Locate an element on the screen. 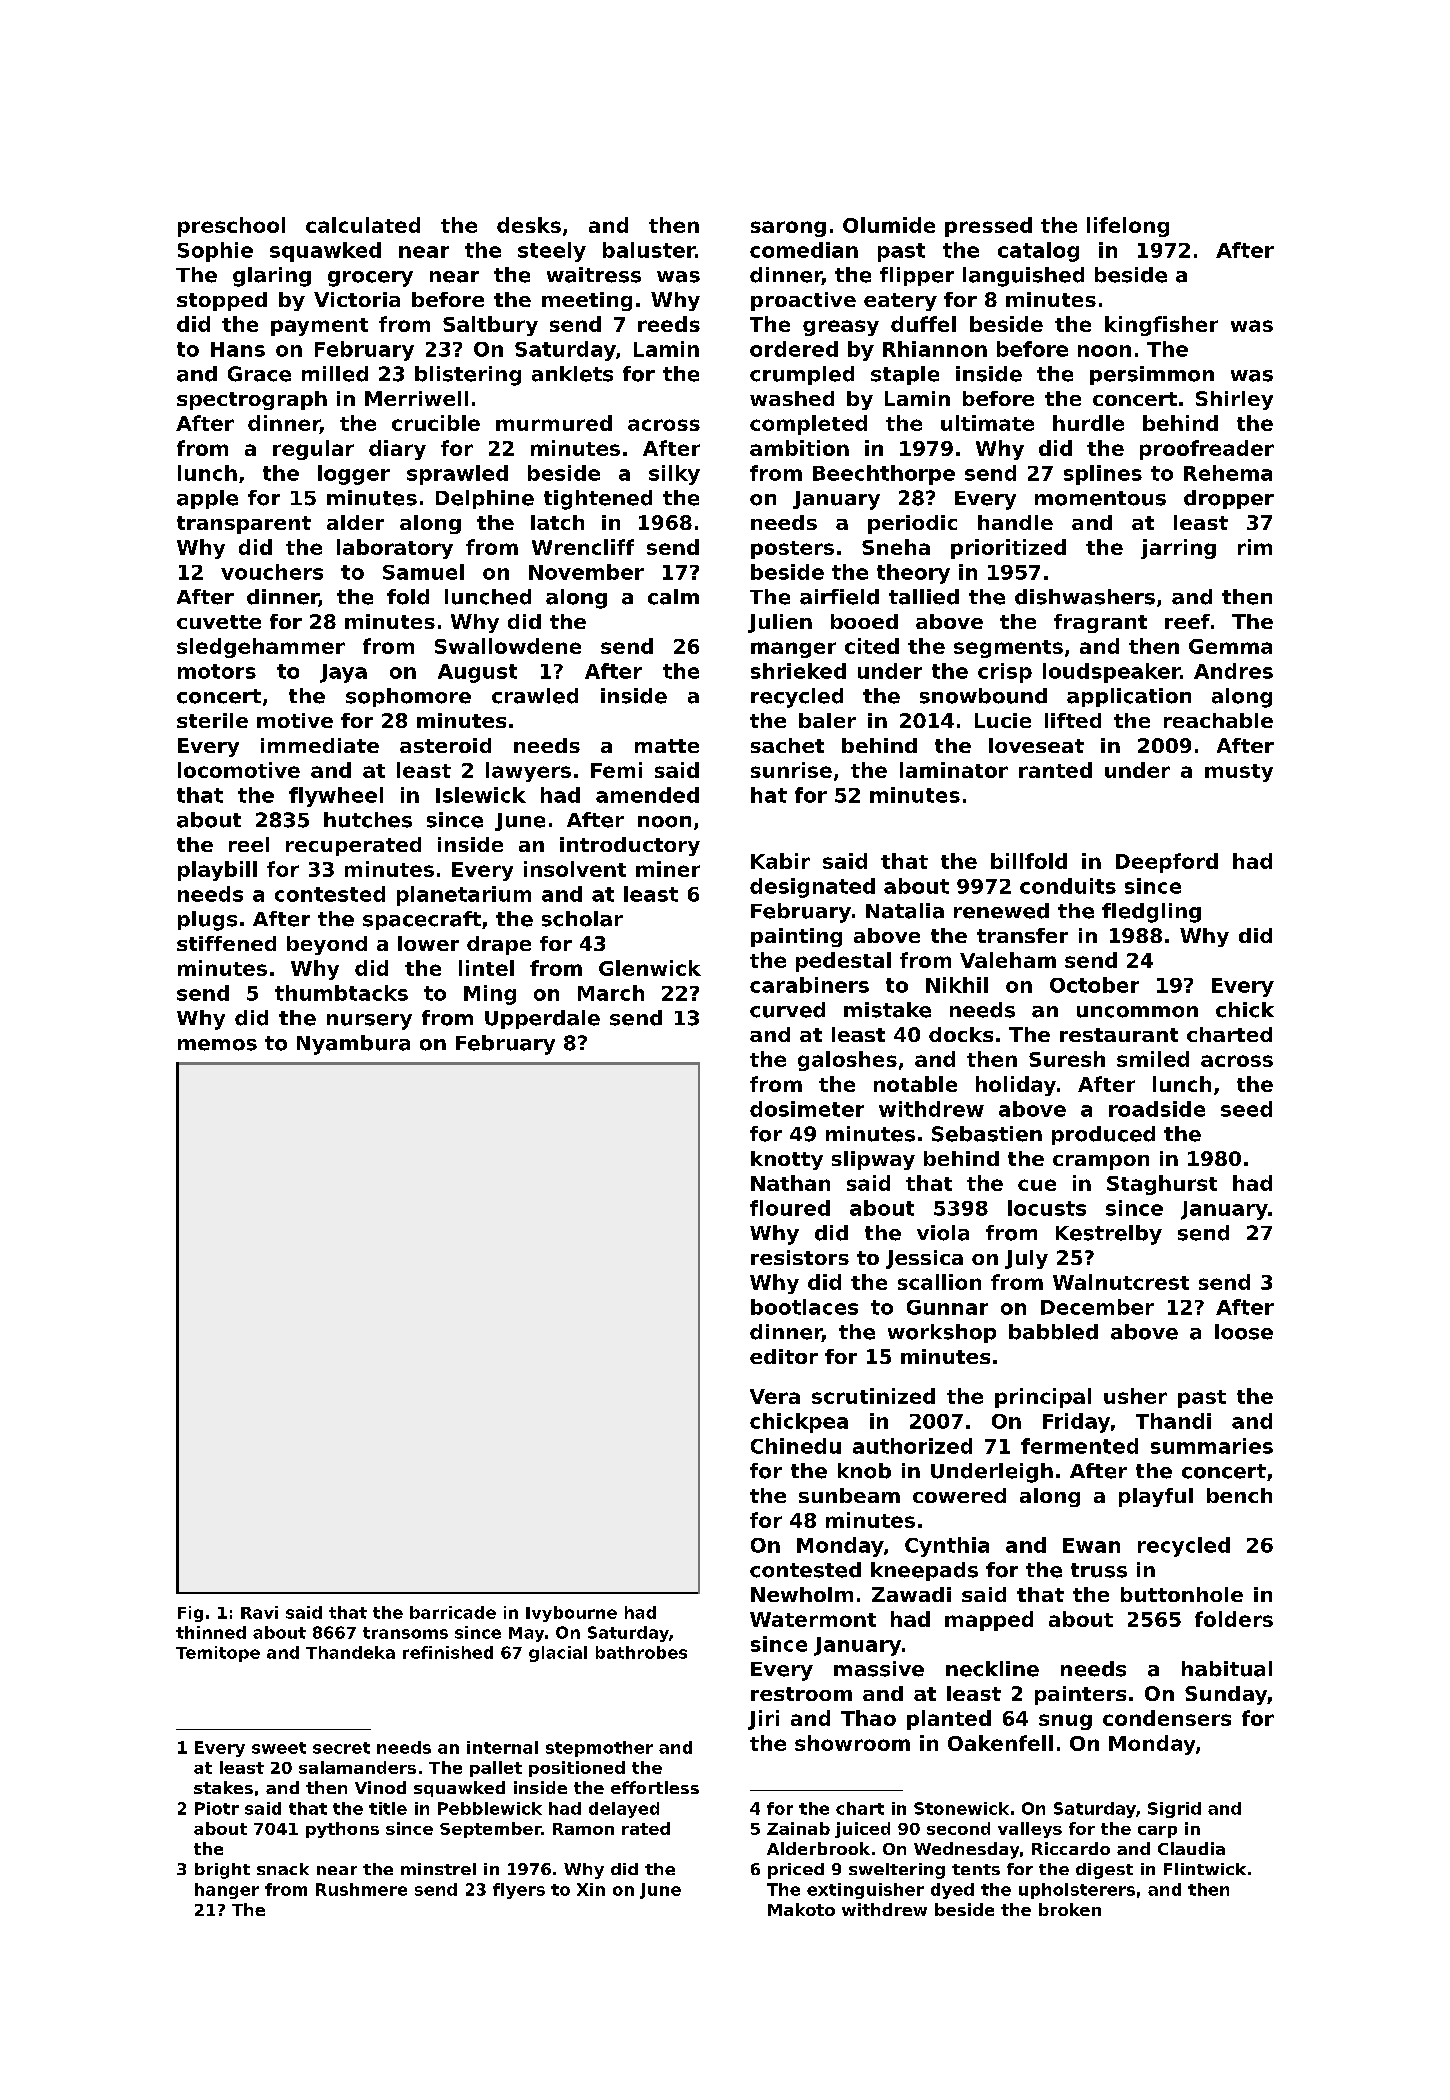 This screenshot has width=1450, height=2100. Pebblewick is located at coordinates (490, 1808).
